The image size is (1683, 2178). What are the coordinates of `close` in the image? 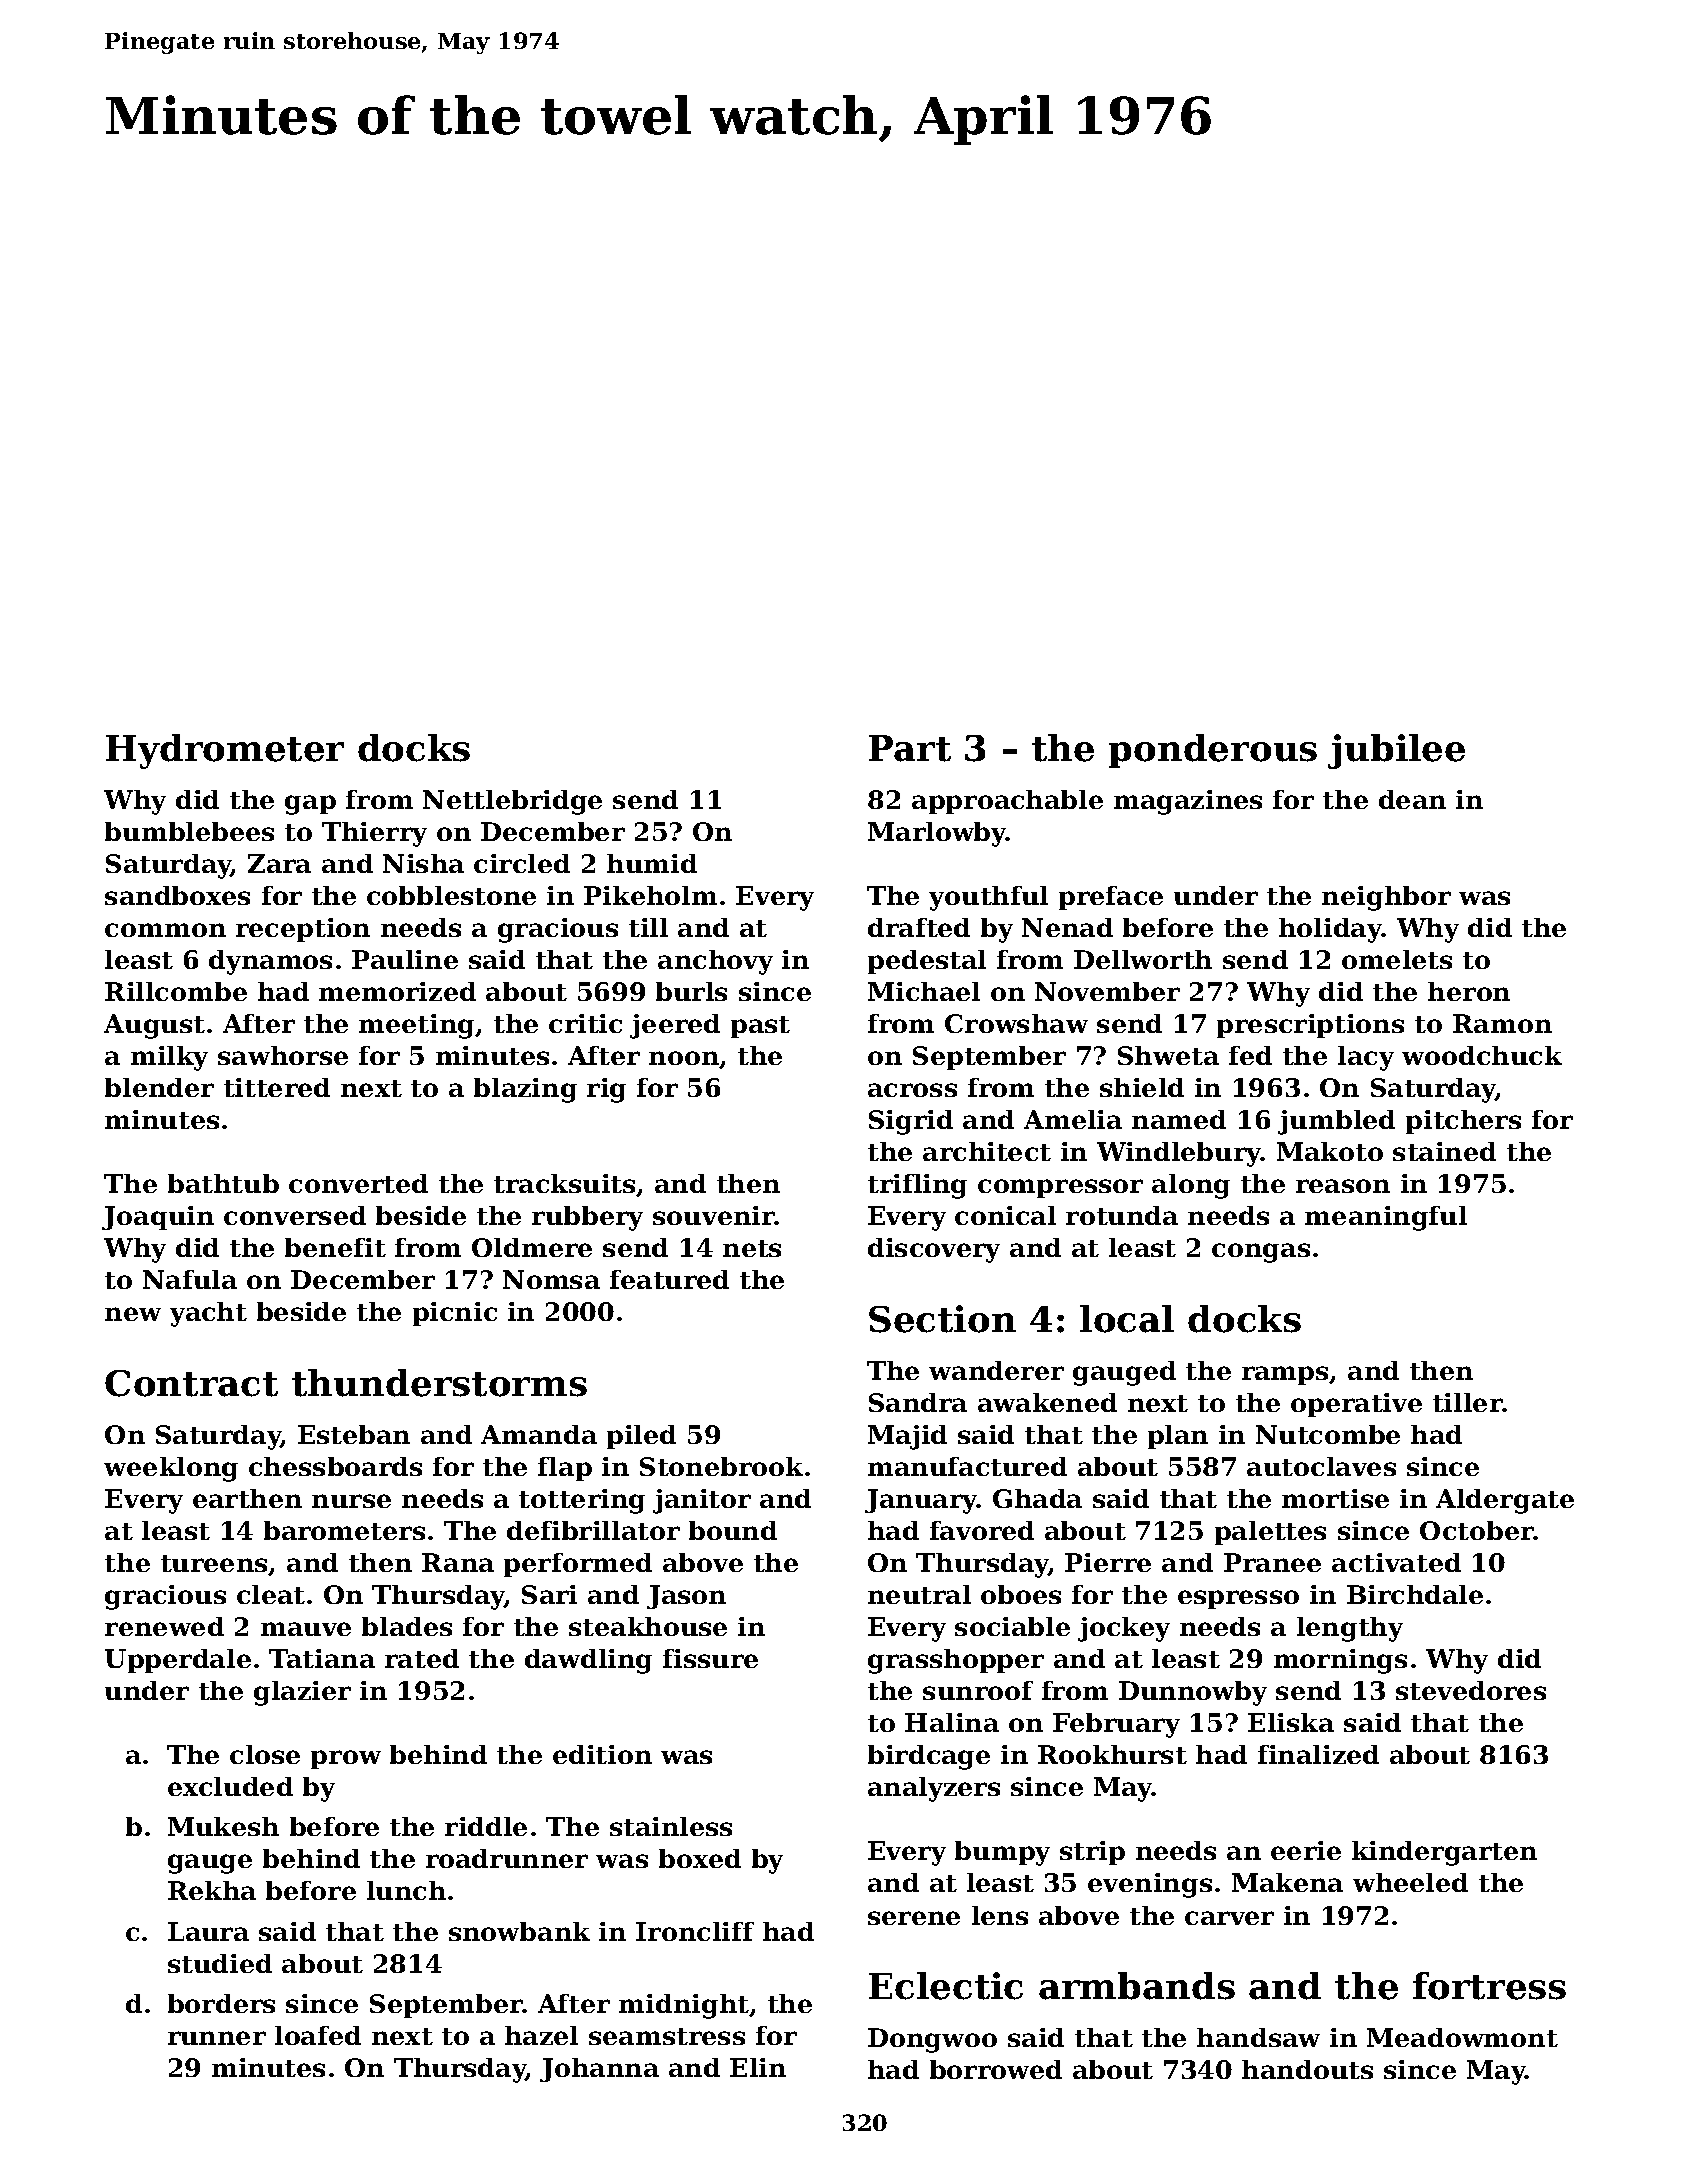 It's located at (265, 1754).
